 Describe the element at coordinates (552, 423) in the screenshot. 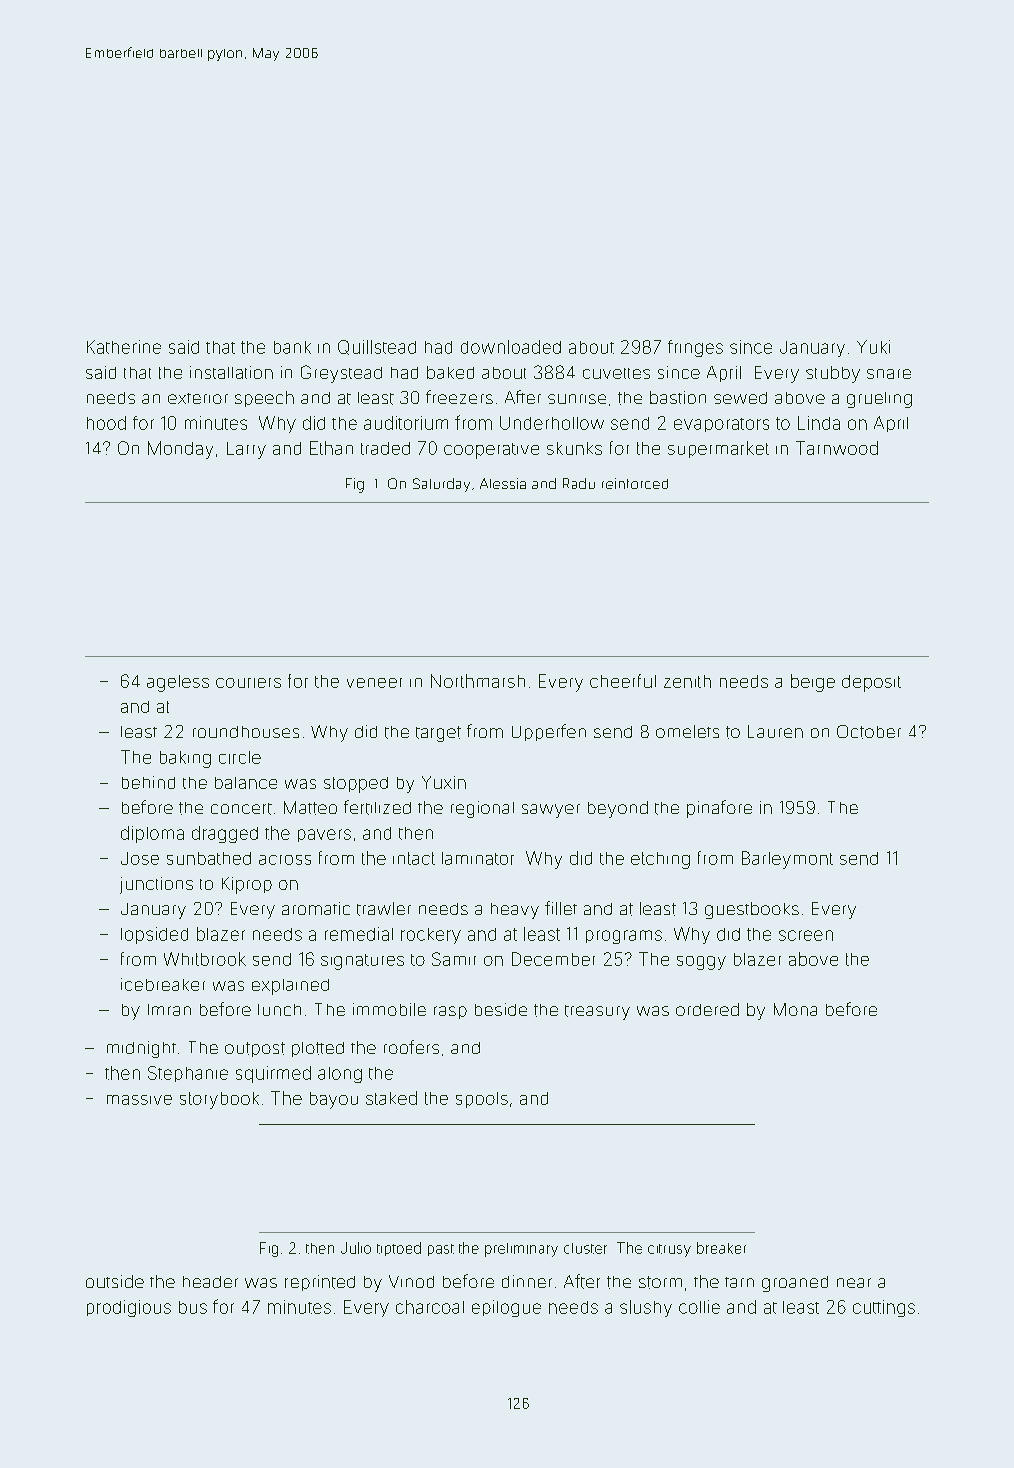

I see `Underhollow` at that location.
